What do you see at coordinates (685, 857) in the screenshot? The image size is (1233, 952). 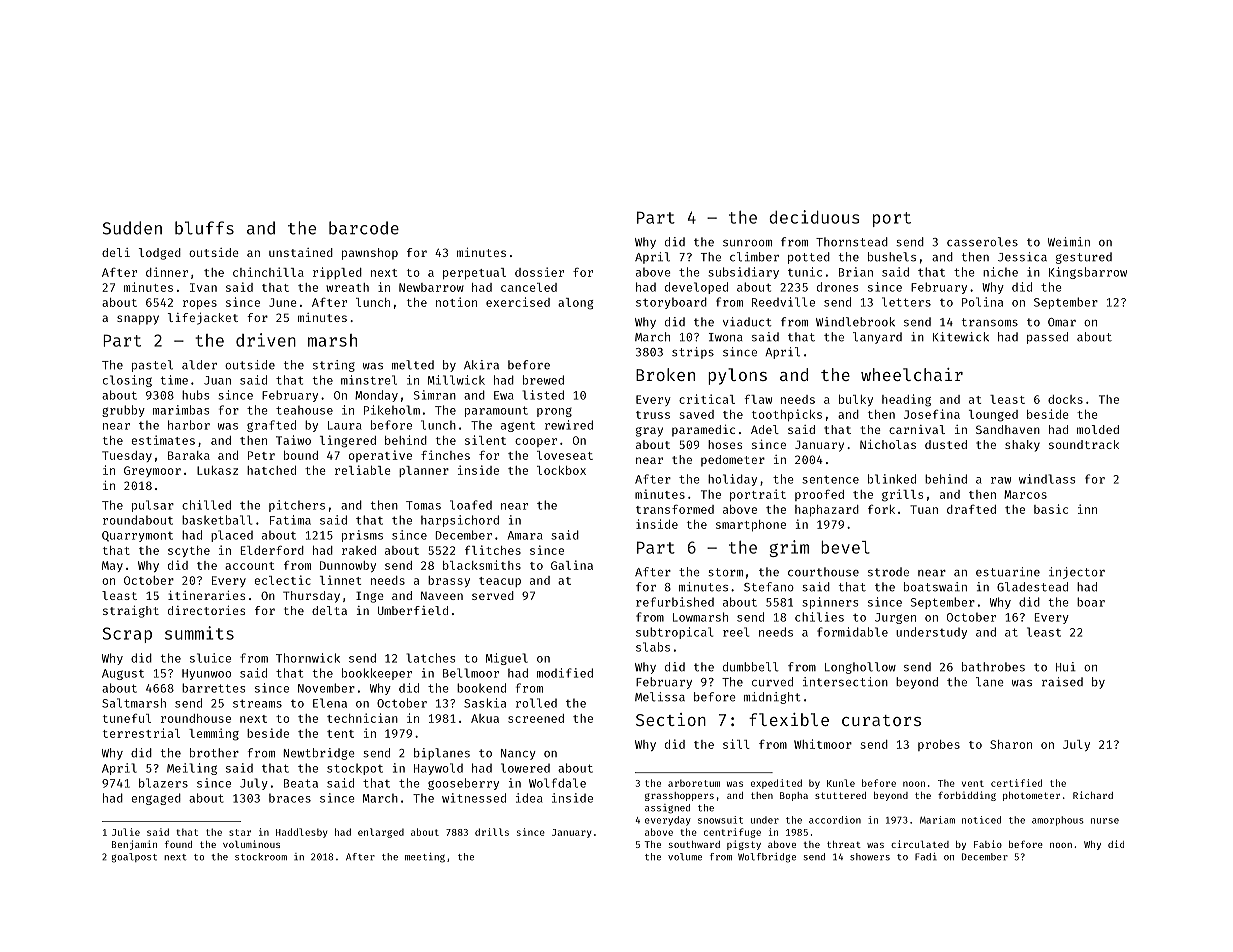 I see `volume` at bounding box center [685, 857].
